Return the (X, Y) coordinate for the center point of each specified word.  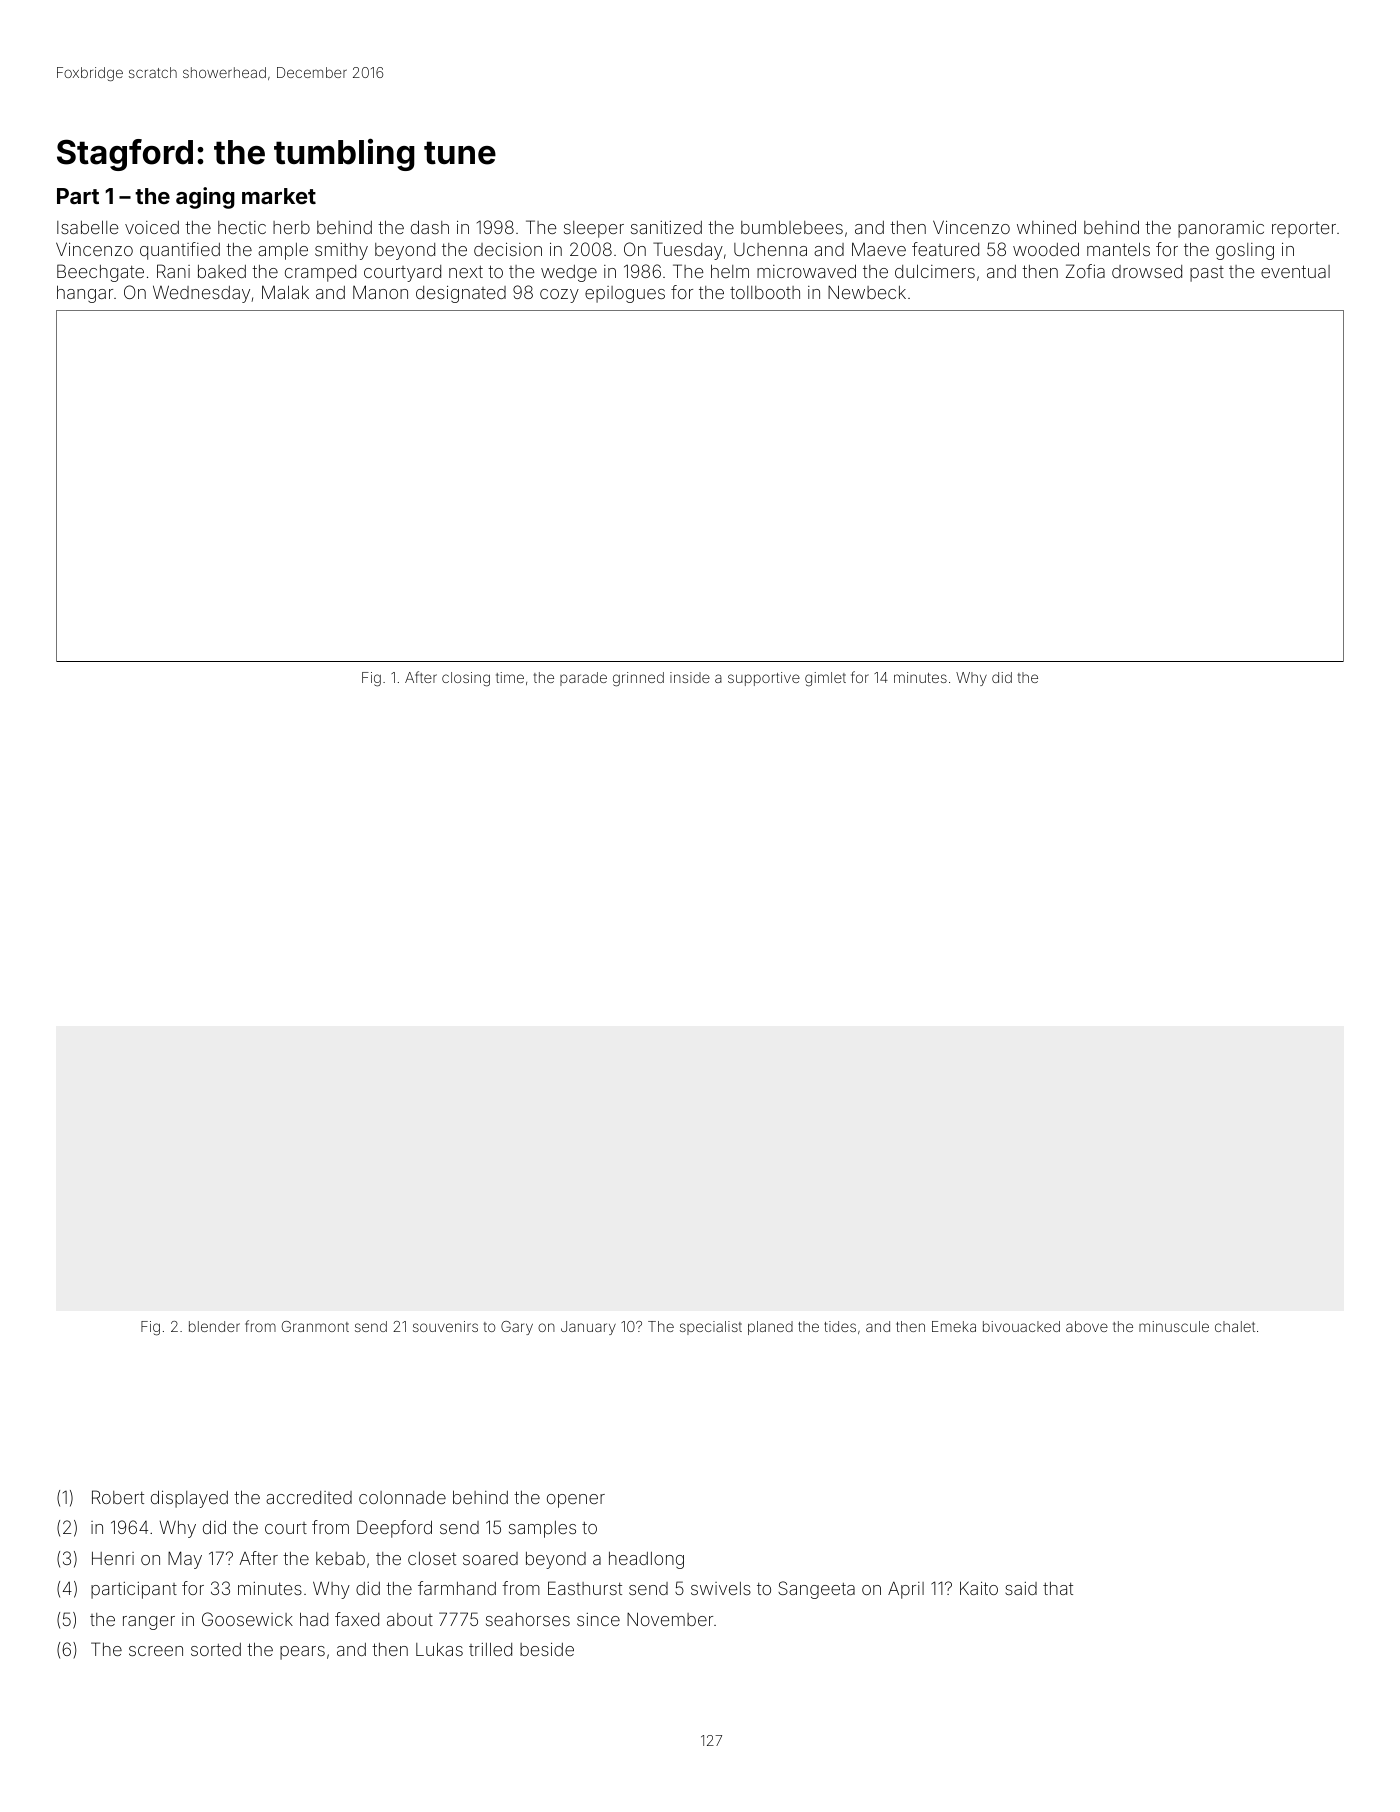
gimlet (825, 679)
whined (1046, 227)
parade (583, 679)
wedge (569, 273)
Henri (113, 1558)
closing (466, 679)
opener (576, 1501)
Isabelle (88, 227)
